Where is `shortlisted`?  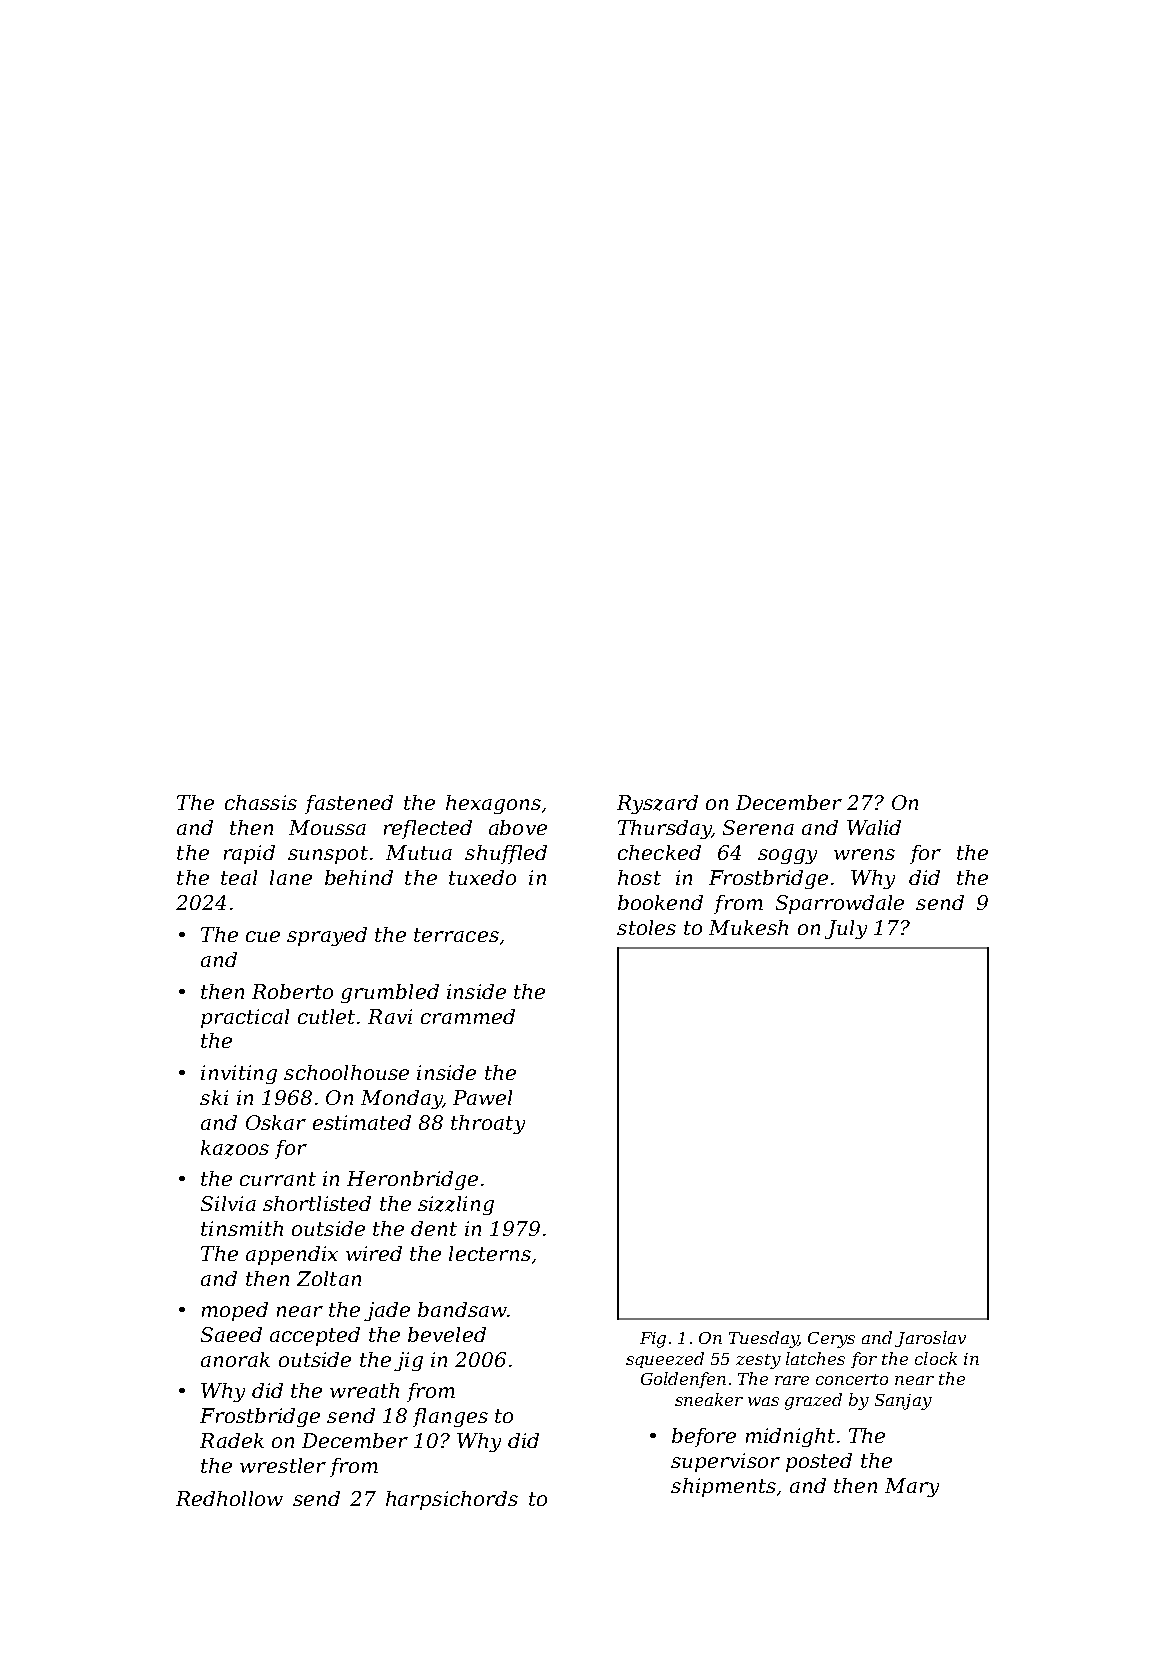
shortlisted is located at coordinates (317, 1203).
